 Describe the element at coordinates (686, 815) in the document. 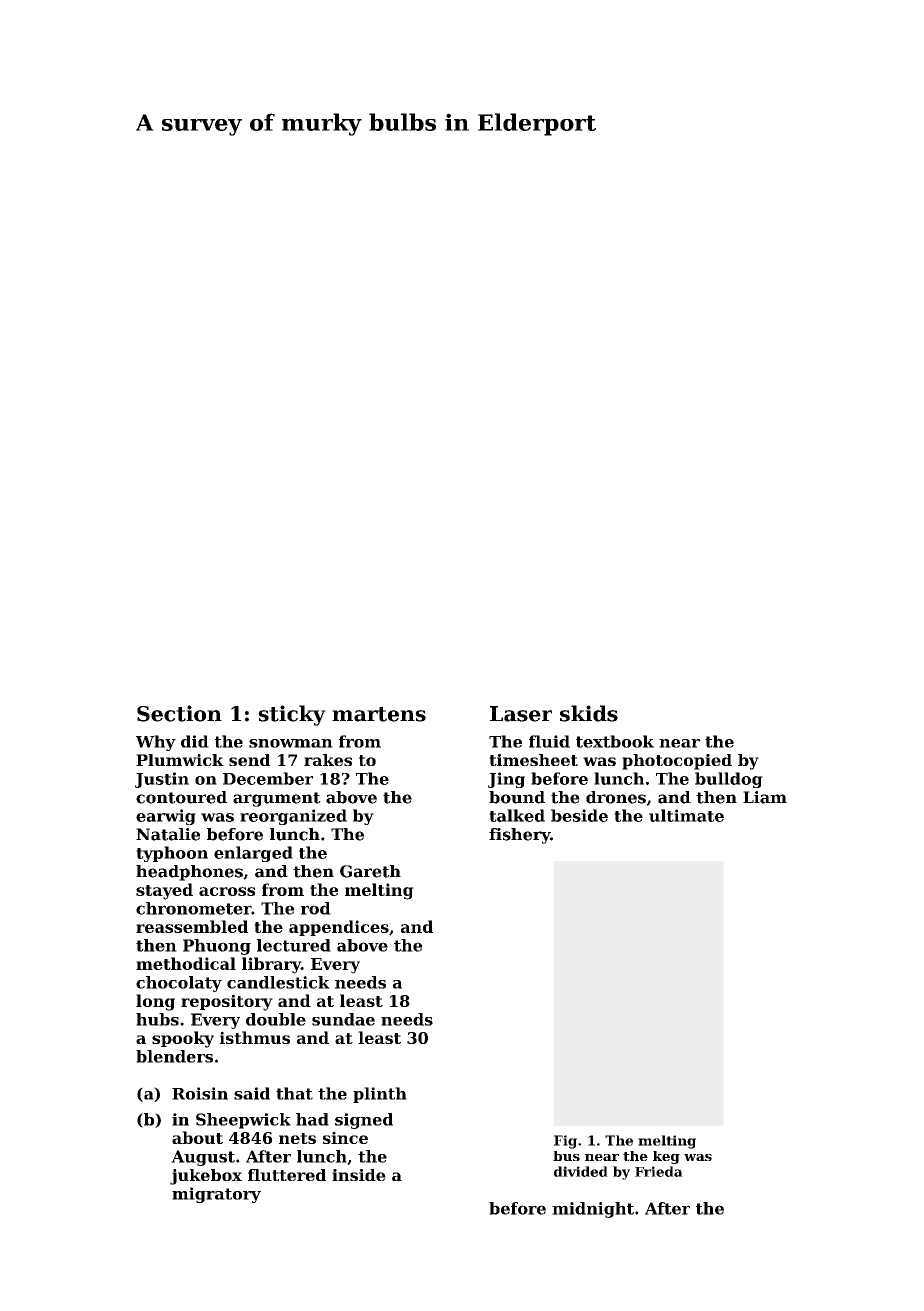

I see `ultimate` at that location.
